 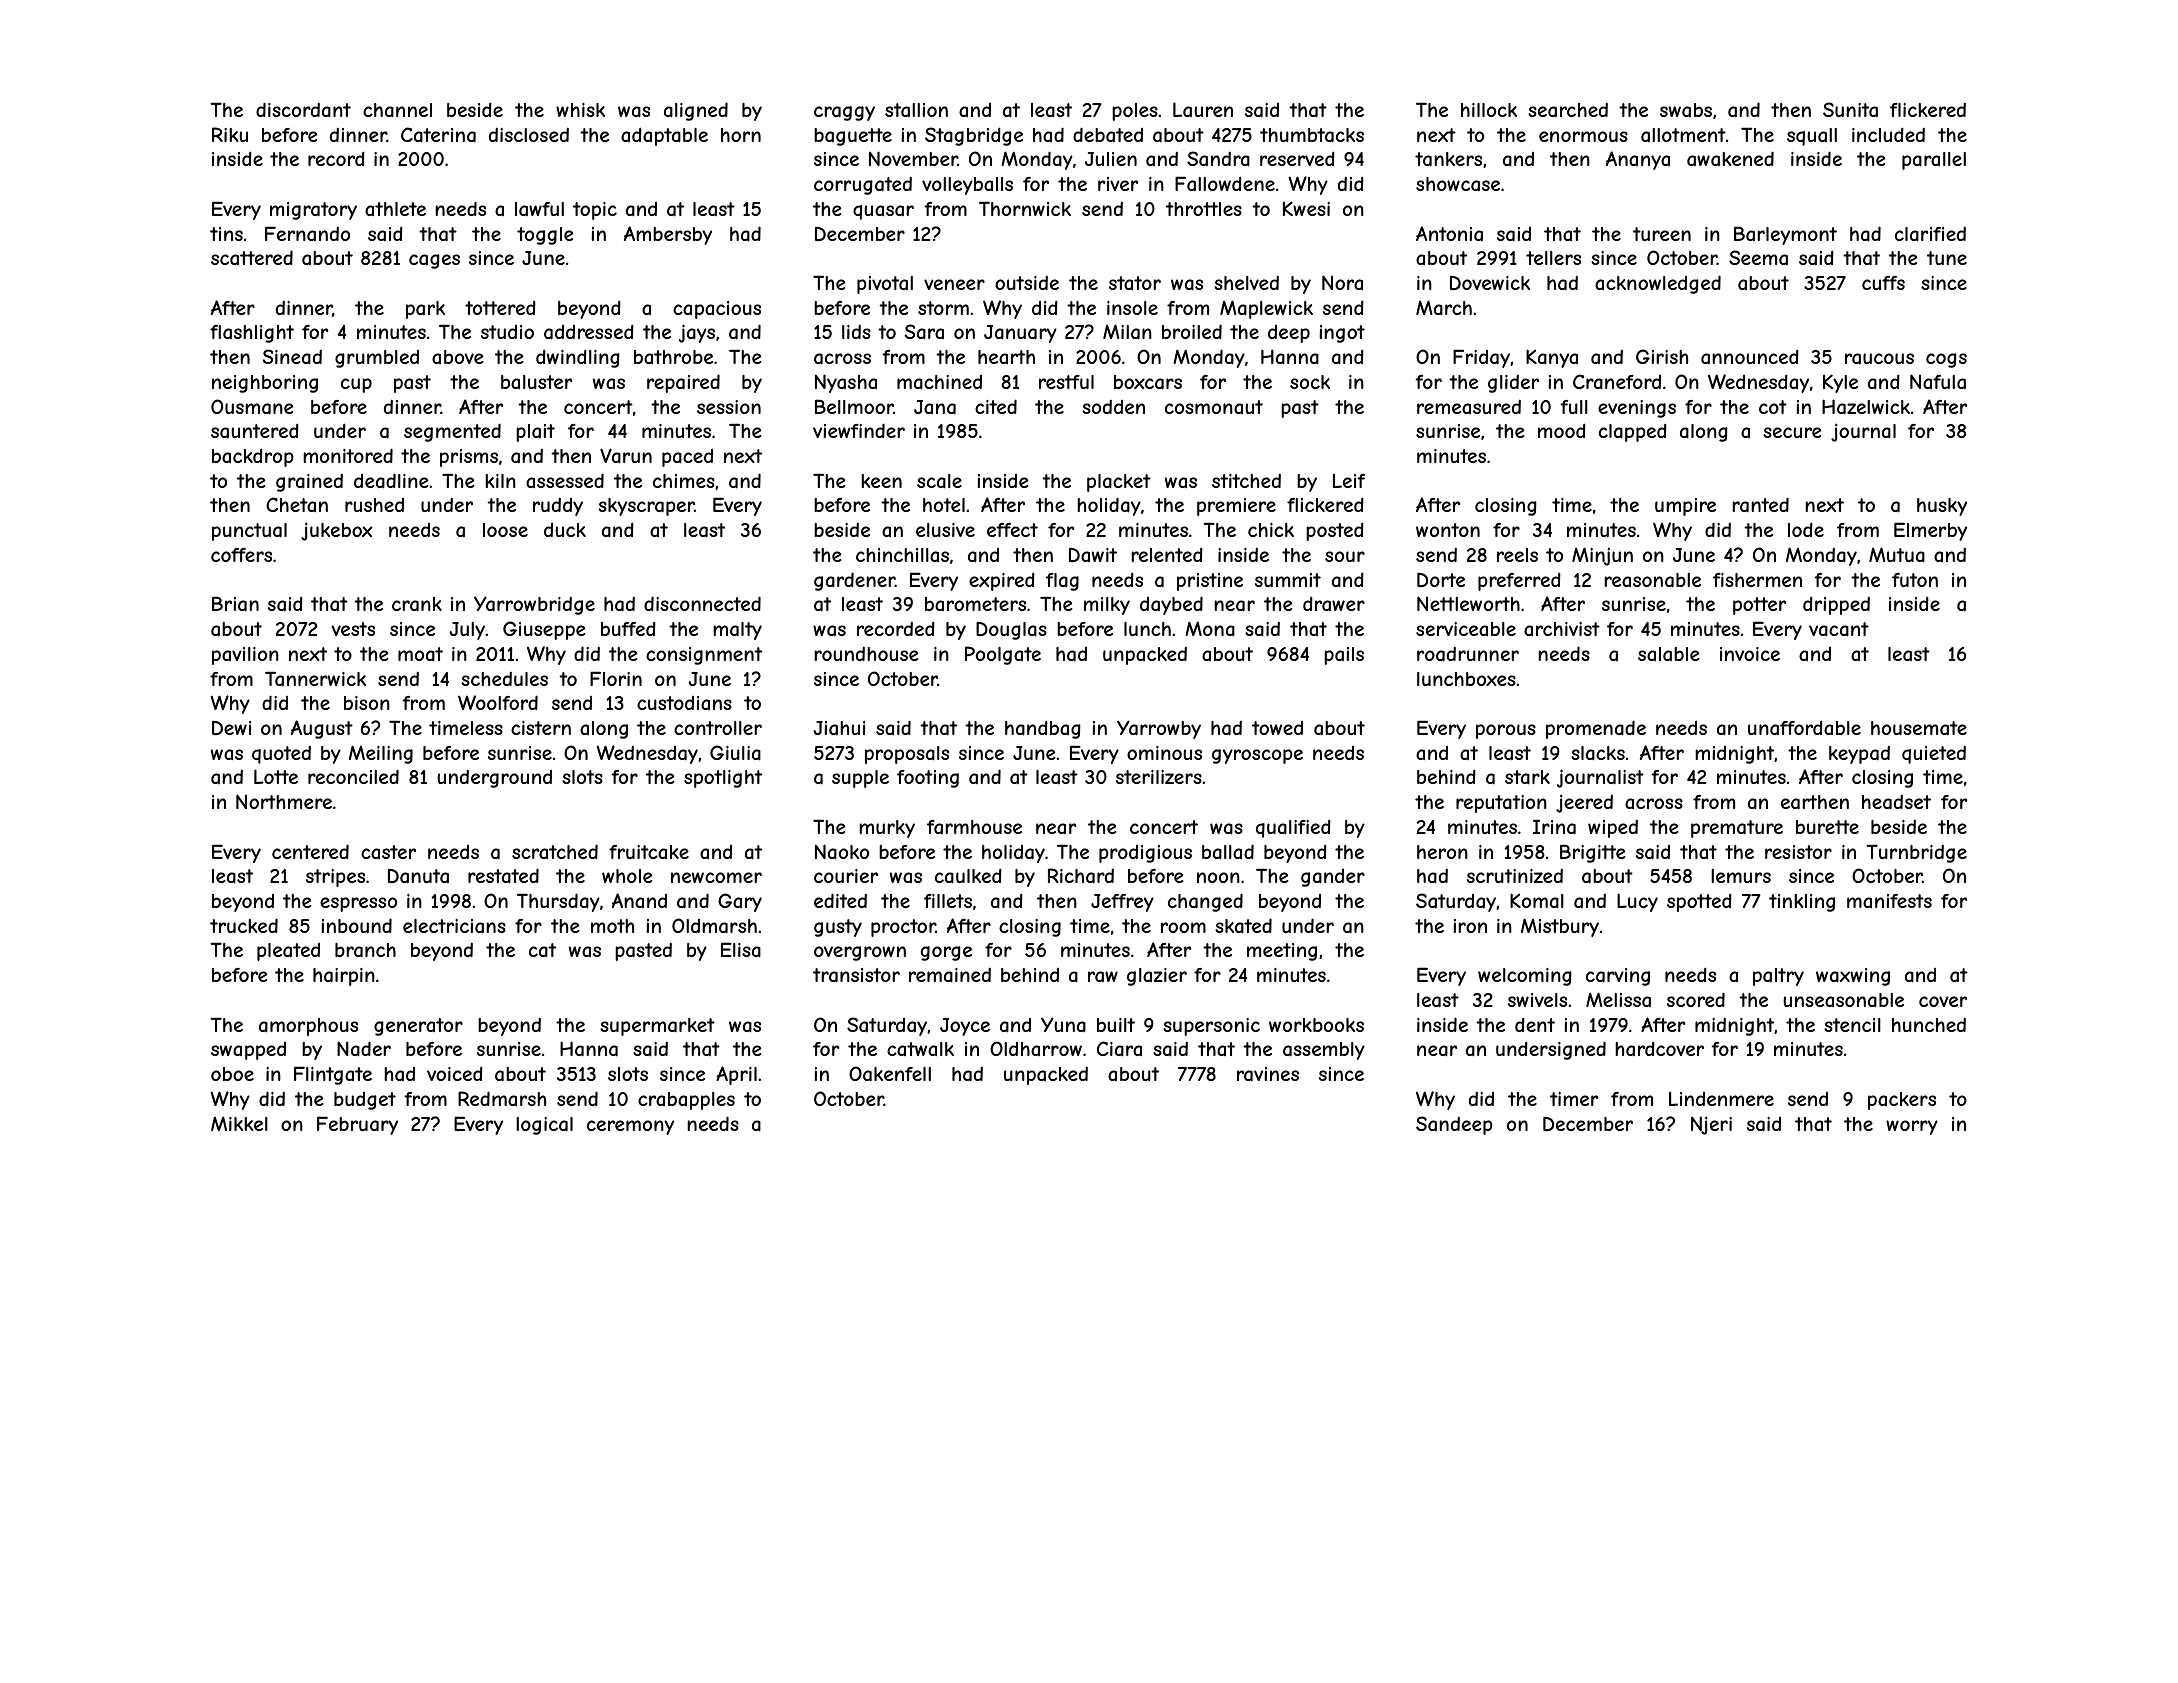 I want to click on poles, so click(x=1135, y=112).
